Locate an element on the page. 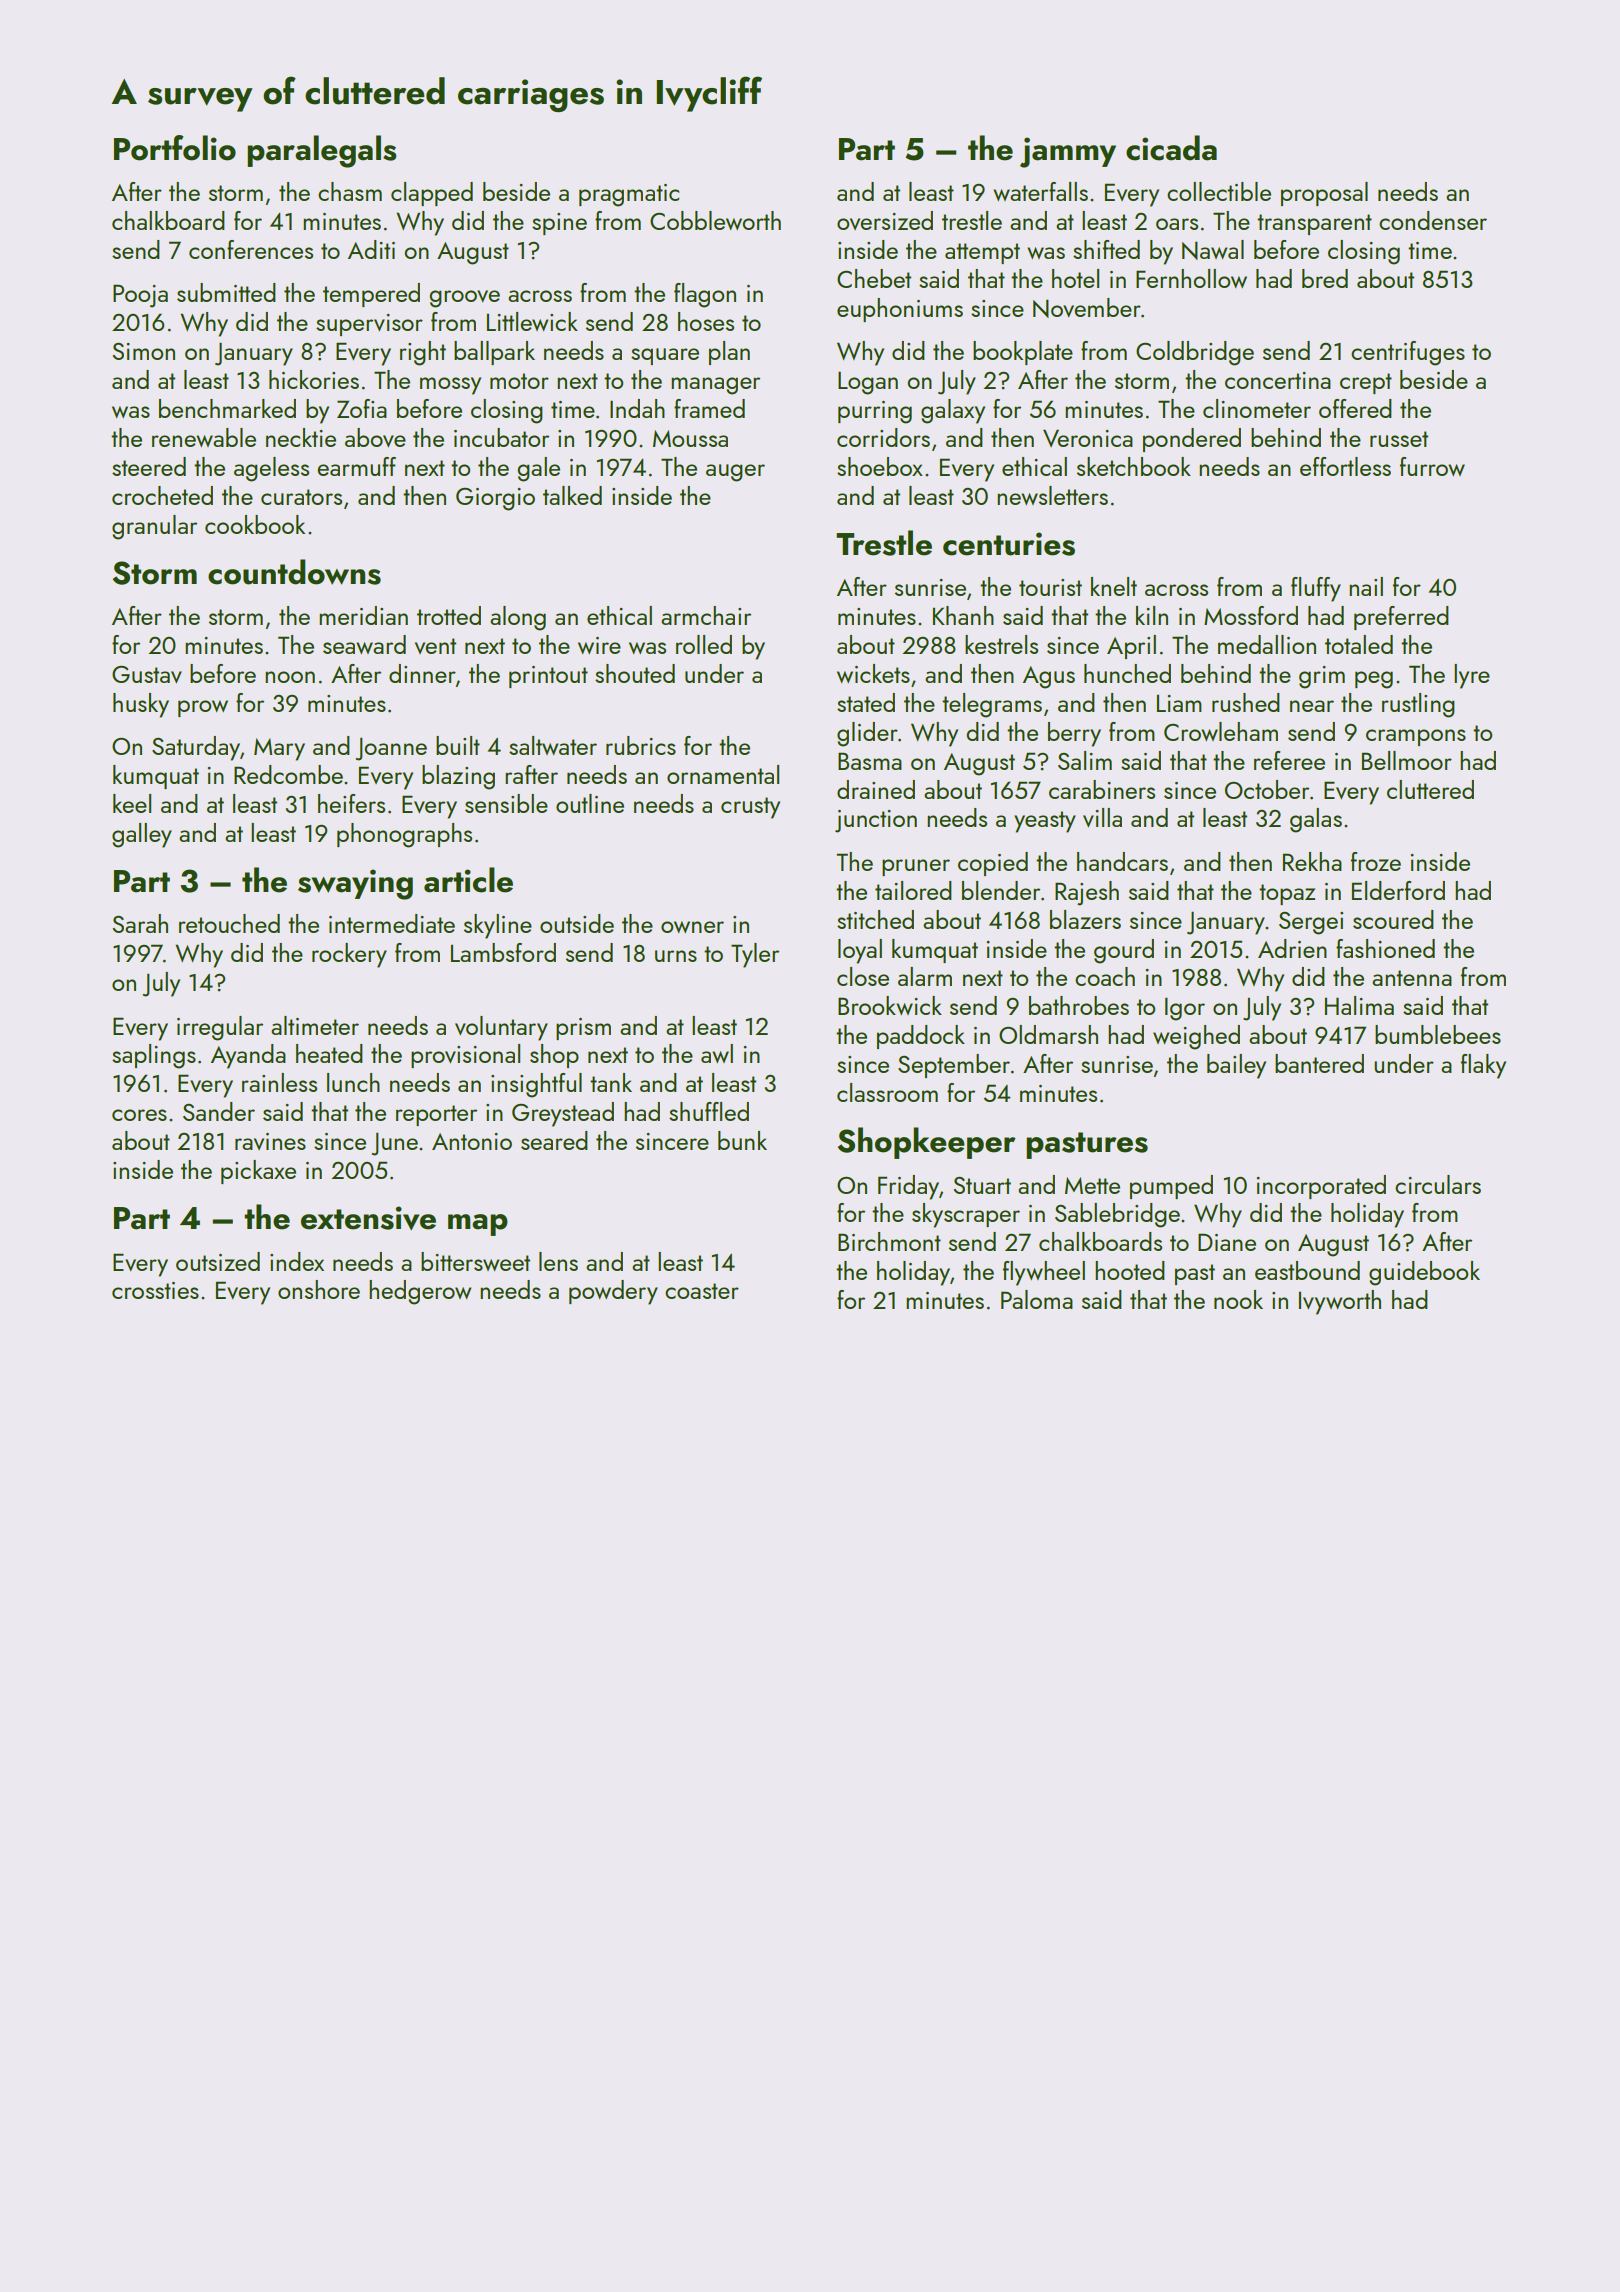 The image size is (1620, 2292). paralegals is located at coordinates (321, 151).
